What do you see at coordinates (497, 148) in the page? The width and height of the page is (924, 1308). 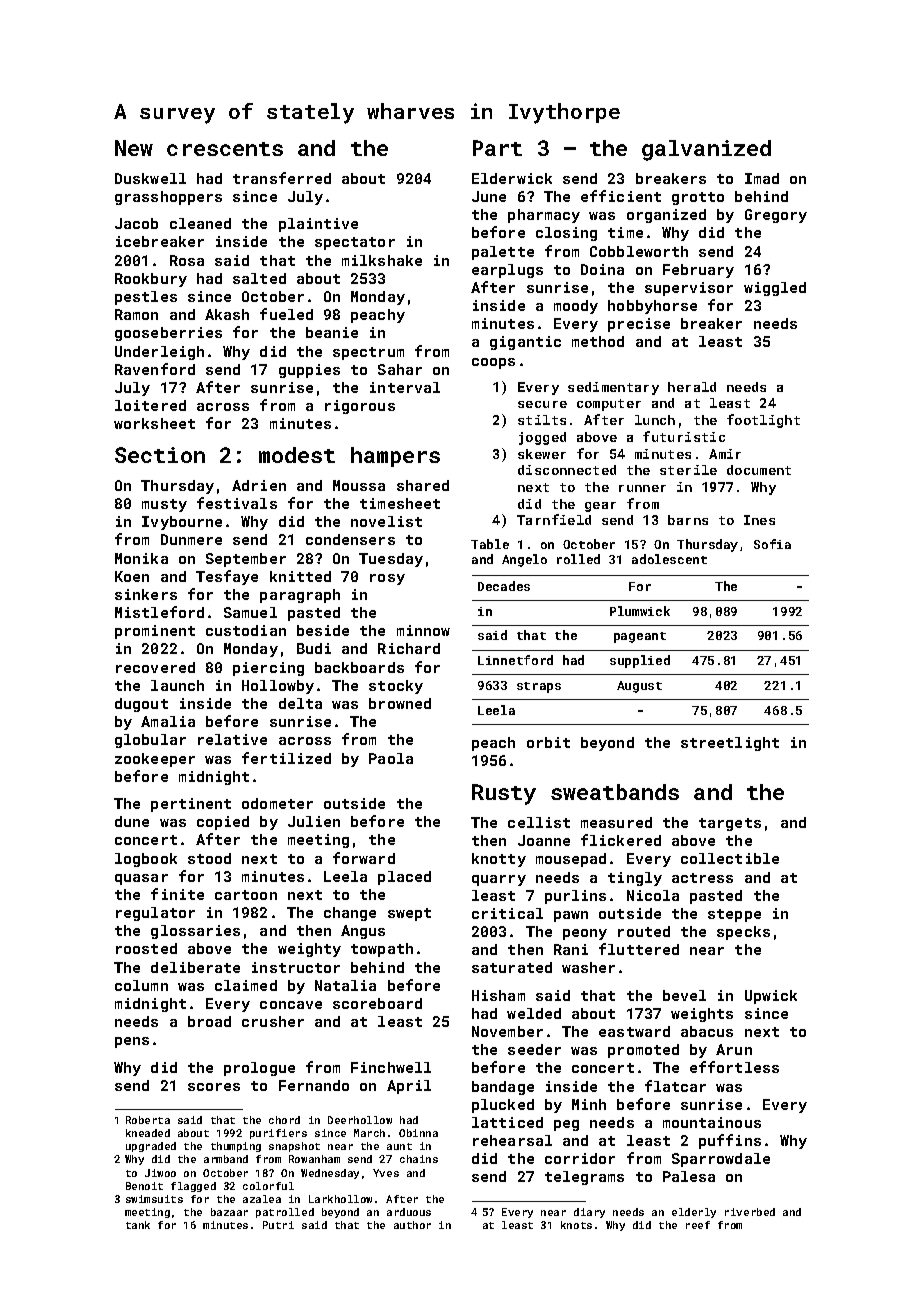 I see `Part` at bounding box center [497, 148].
